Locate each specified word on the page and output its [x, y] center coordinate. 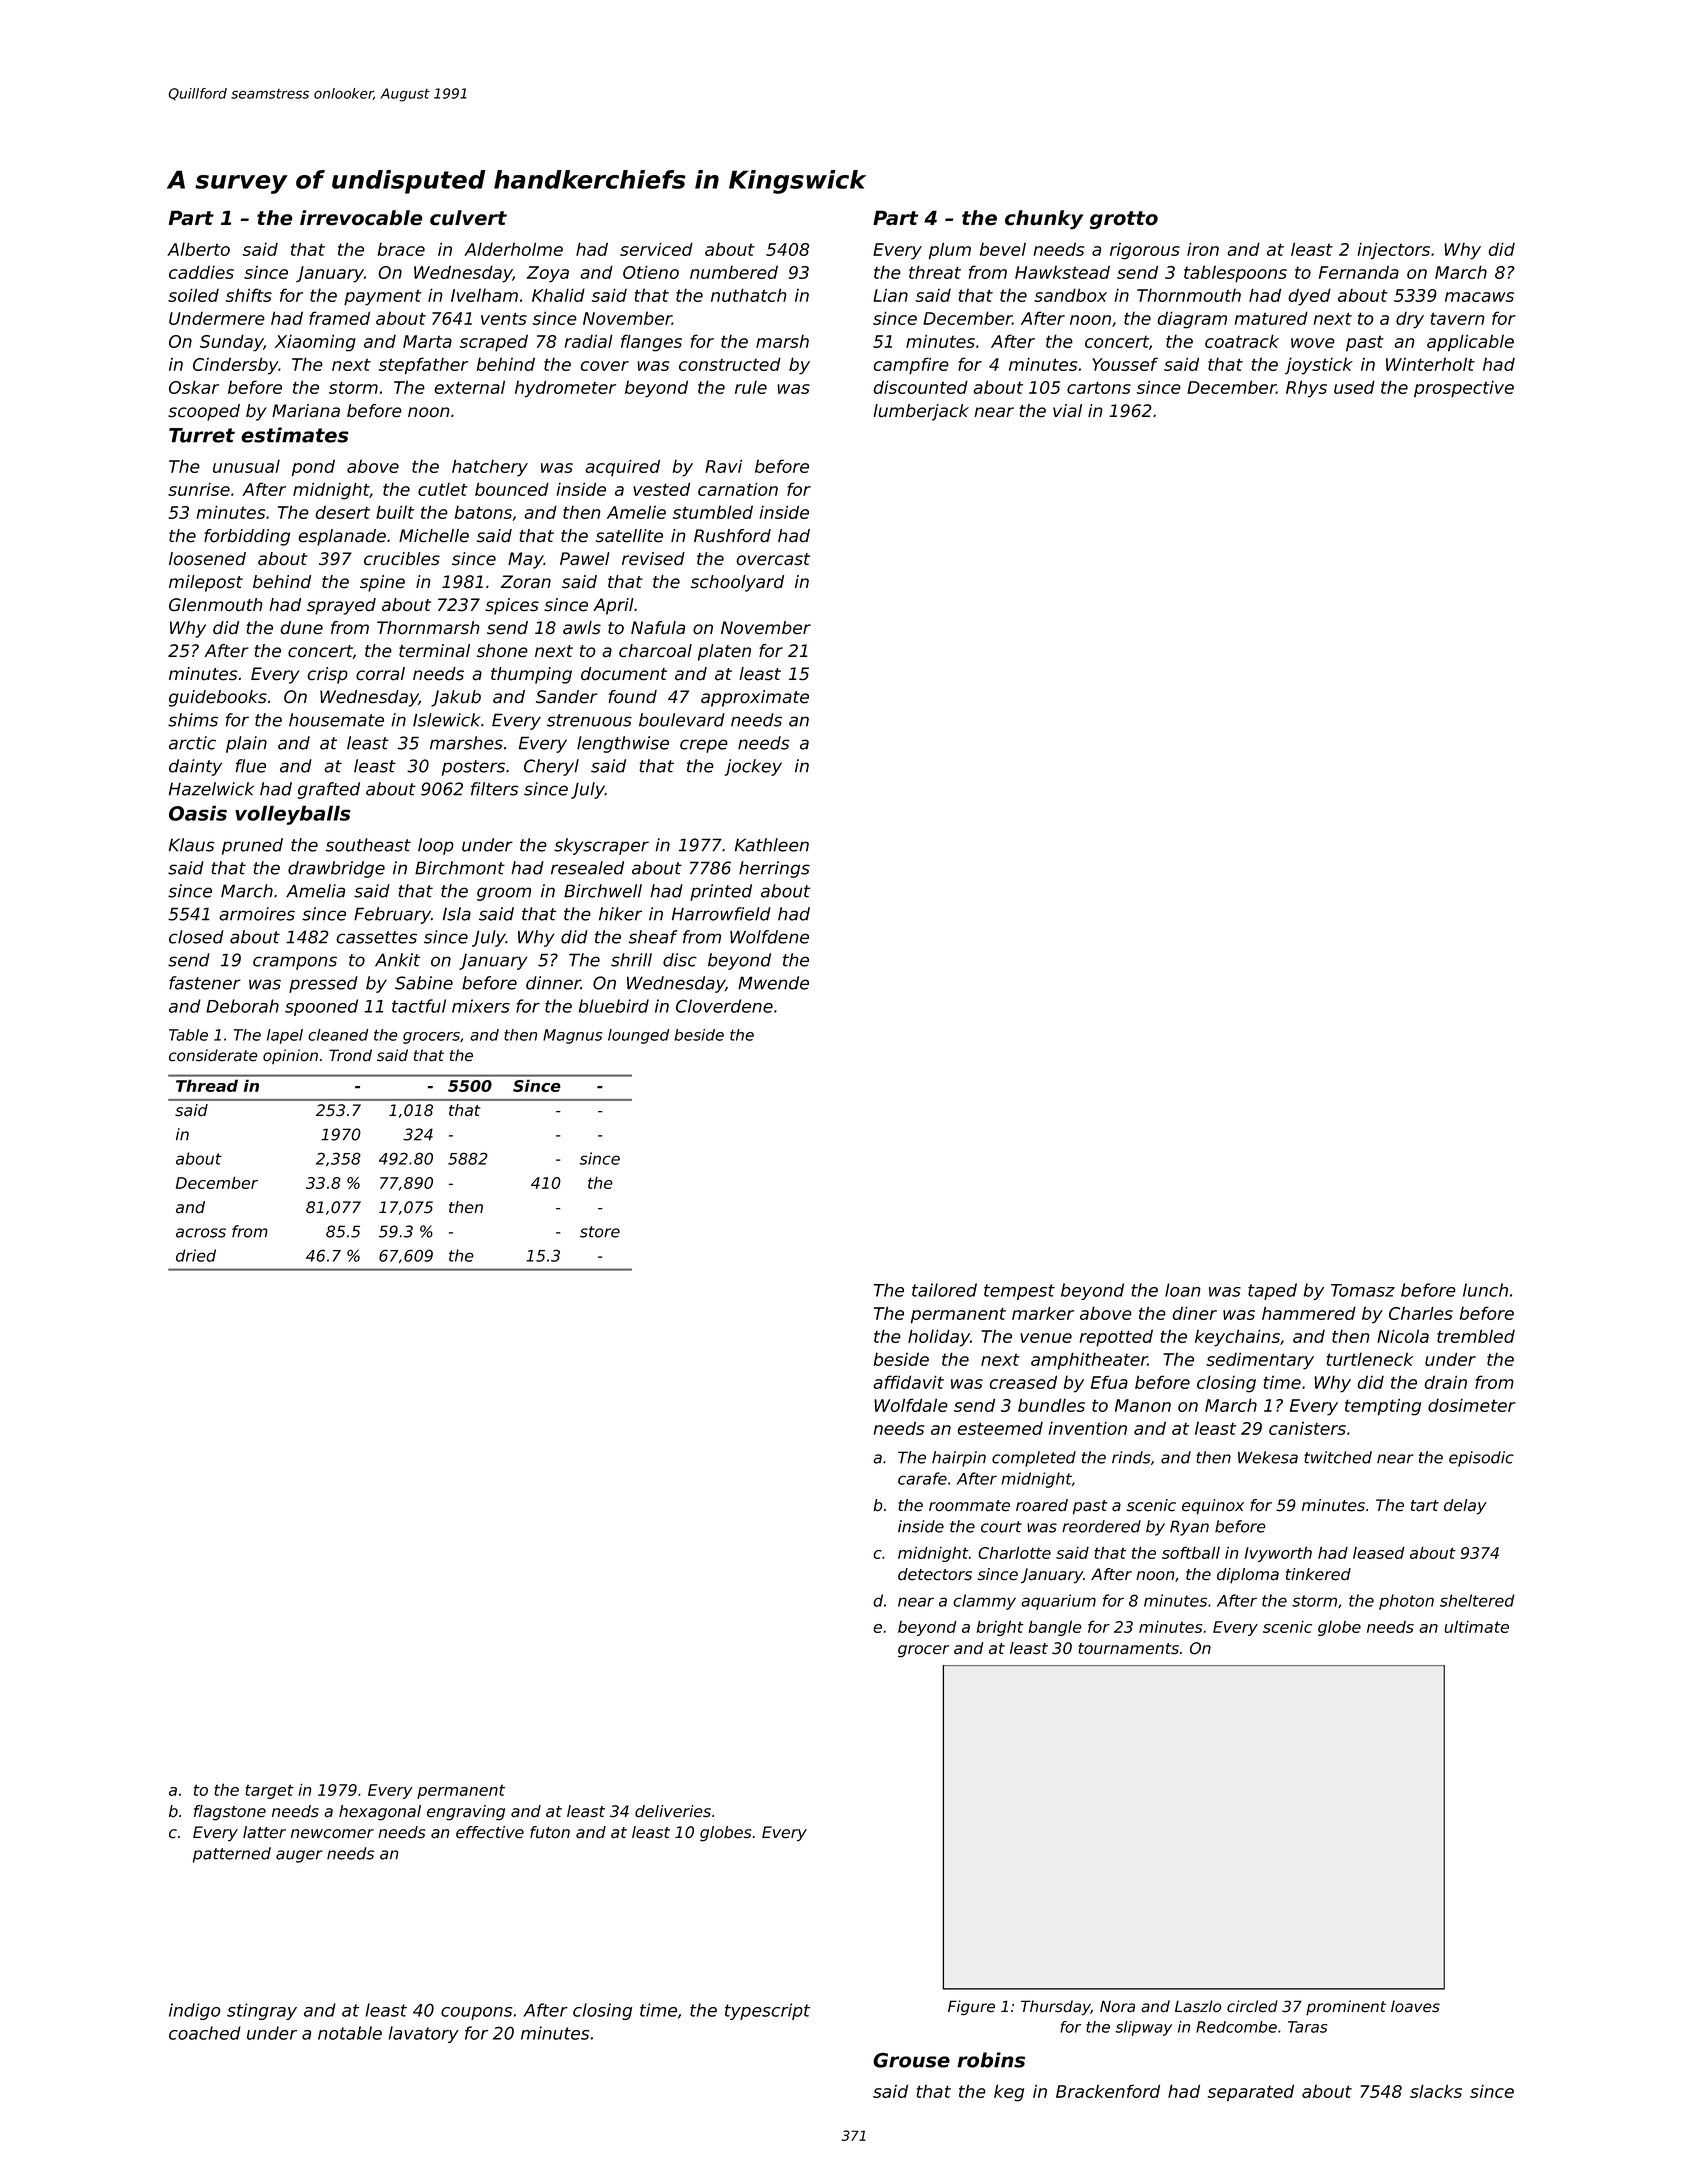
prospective [1464, 389]
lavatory [423, 2034]
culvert [468, 218]
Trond [350, 1055]
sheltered [1477, 1600]
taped [1272, 1291]
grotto [1124, 220]
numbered [734, 272]
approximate [755, 698]
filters [495, 789]
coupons [476, 2013]
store [600, 1232]
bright [1000, 1628]
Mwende [773, 983]
